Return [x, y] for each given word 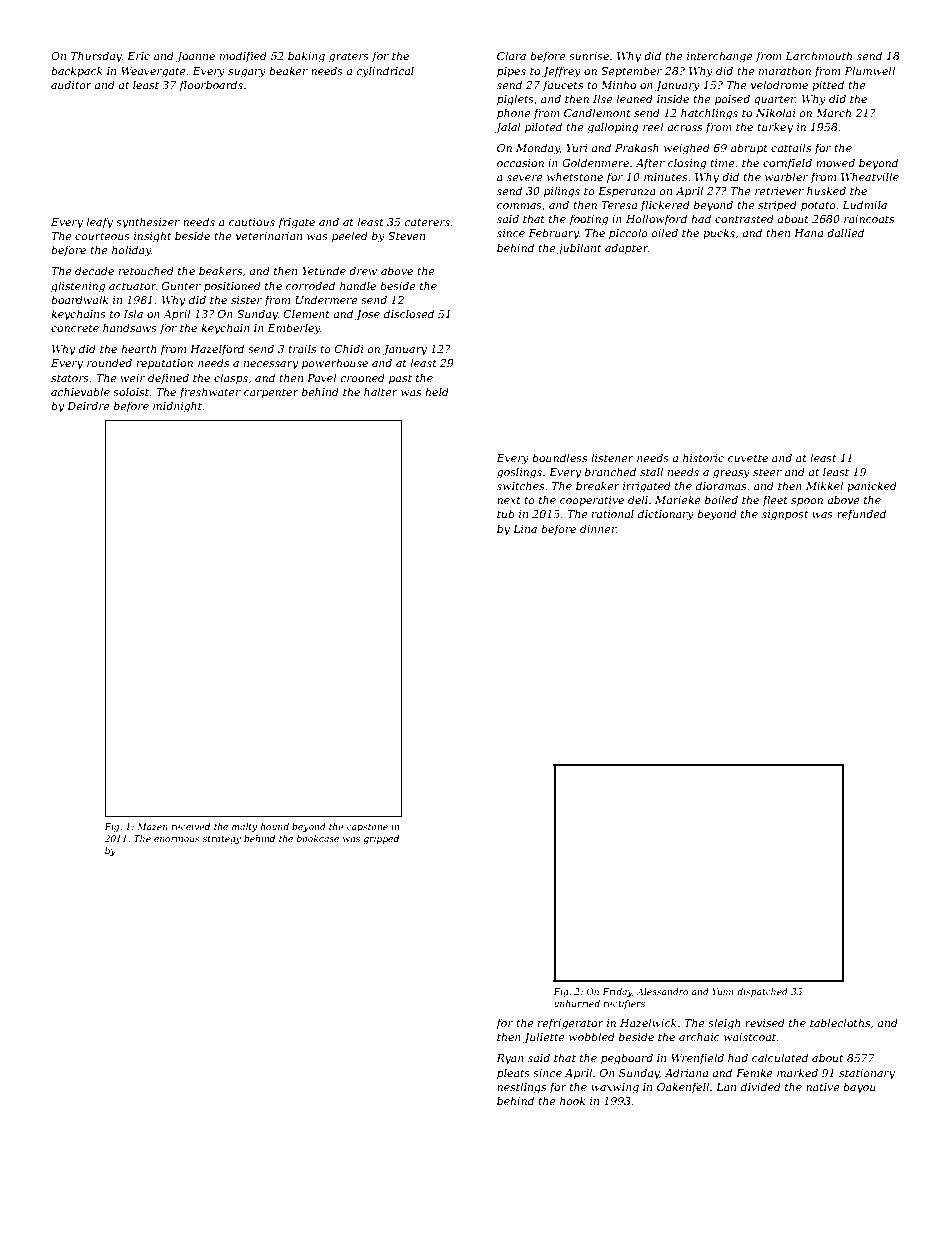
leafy [100, 223]
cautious [252, 222]
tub [506, 513]
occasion [520, 163]
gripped [381, 839]
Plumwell [869, 70]
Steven [406, 236]
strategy [222, 840]
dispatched [762, 992]
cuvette [748, 458]
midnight [177, 407]
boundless [559, 457]
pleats [513, 1073]
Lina [525, 529]
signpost [785, 515]
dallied [845, 232]
